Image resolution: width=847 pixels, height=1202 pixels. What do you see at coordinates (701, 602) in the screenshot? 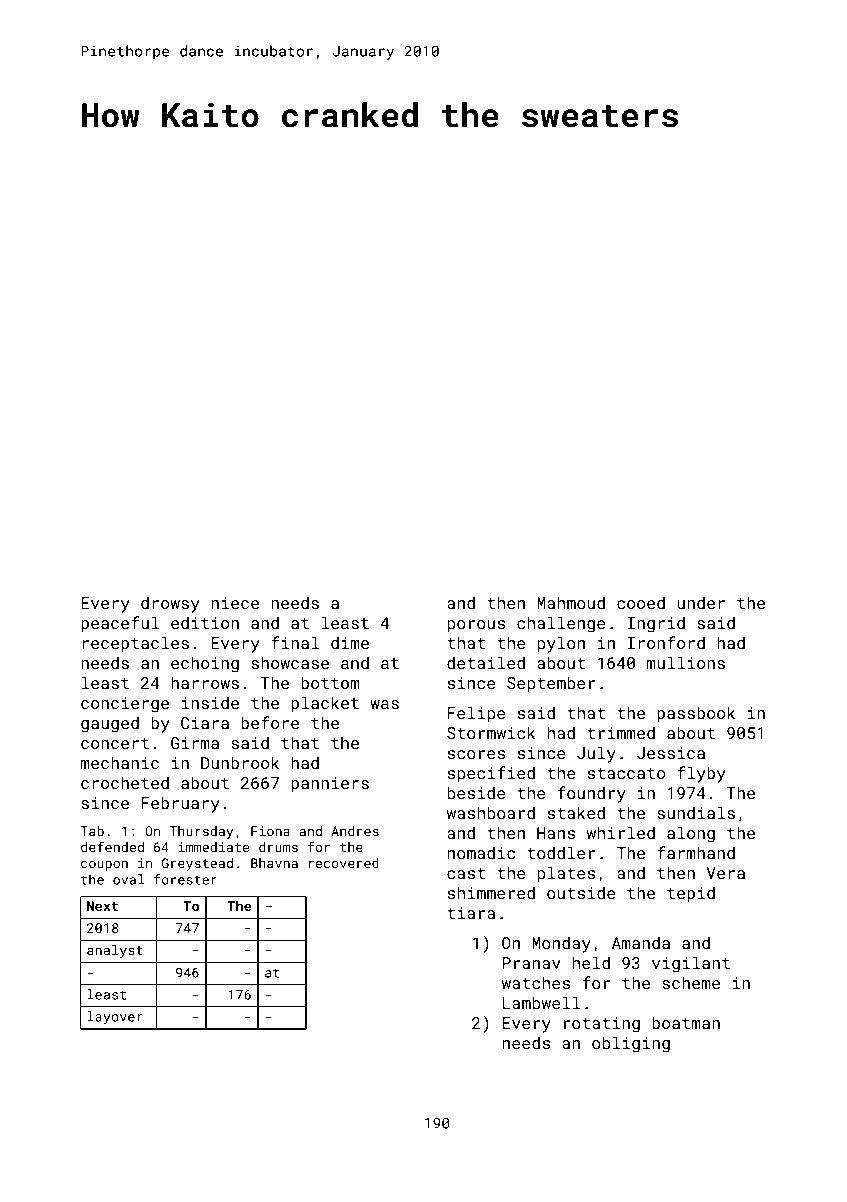
I see `under` at bounding box center [701, 602].
